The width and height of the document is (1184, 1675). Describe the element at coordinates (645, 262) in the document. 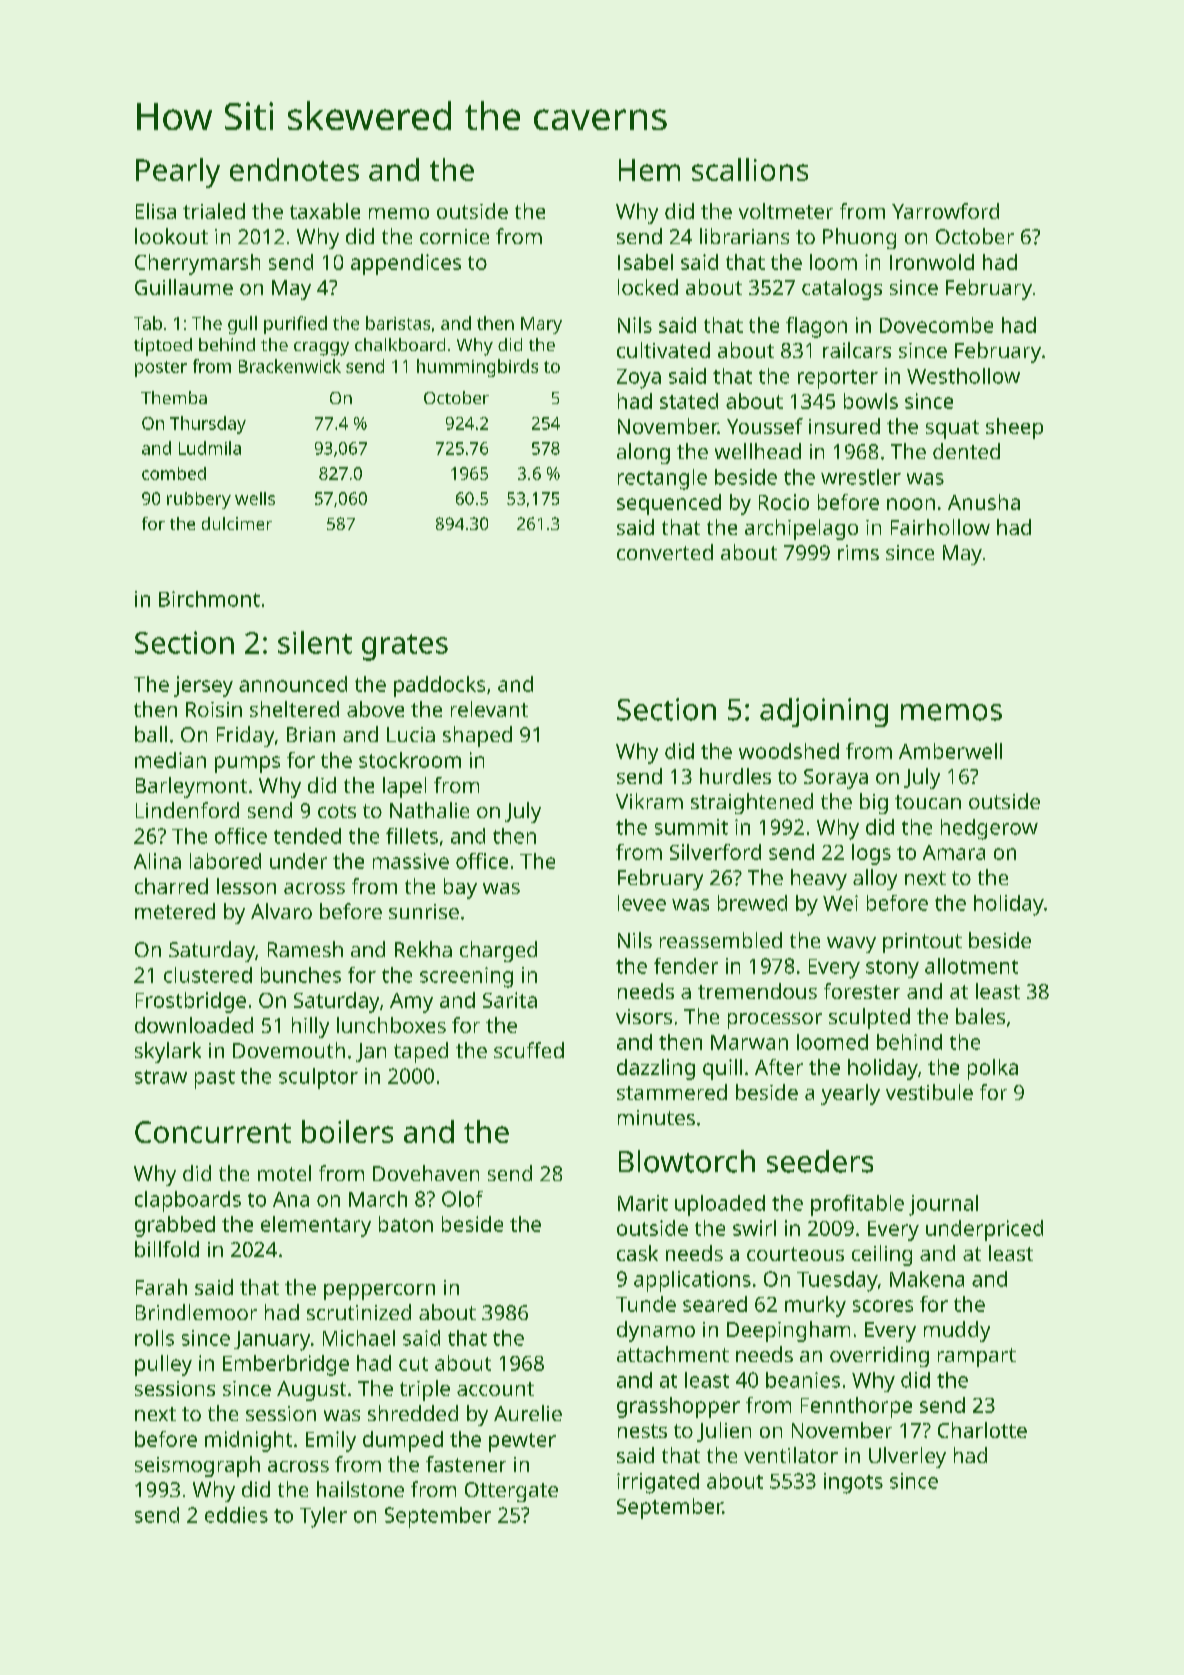

I see `Isabel` at that location.
